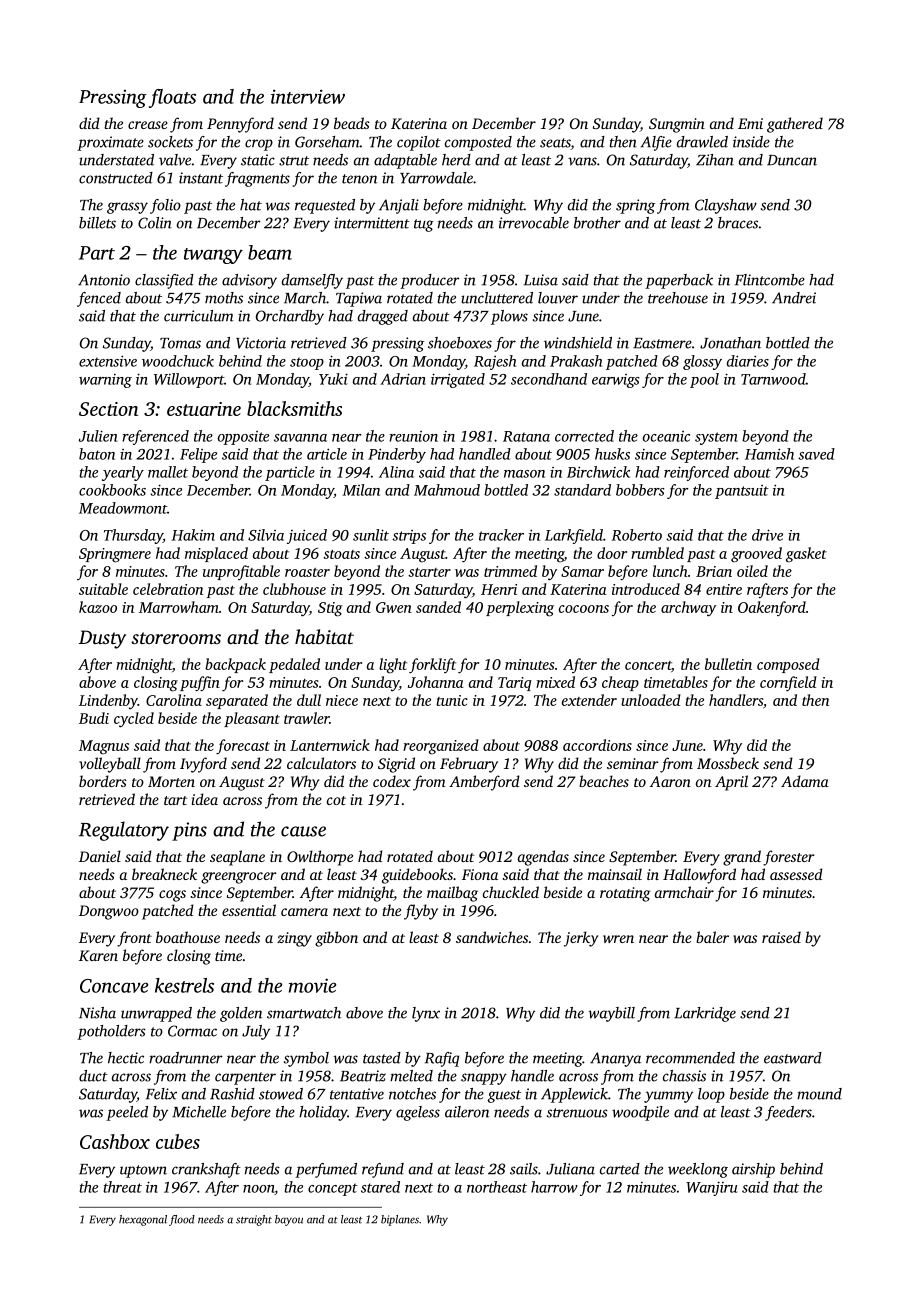 This screenshot has height=1308, width=924. What do you see at coordinates (480, 874) in the screenshot?
I see `Fiona` at bounding box center [480, 874].
